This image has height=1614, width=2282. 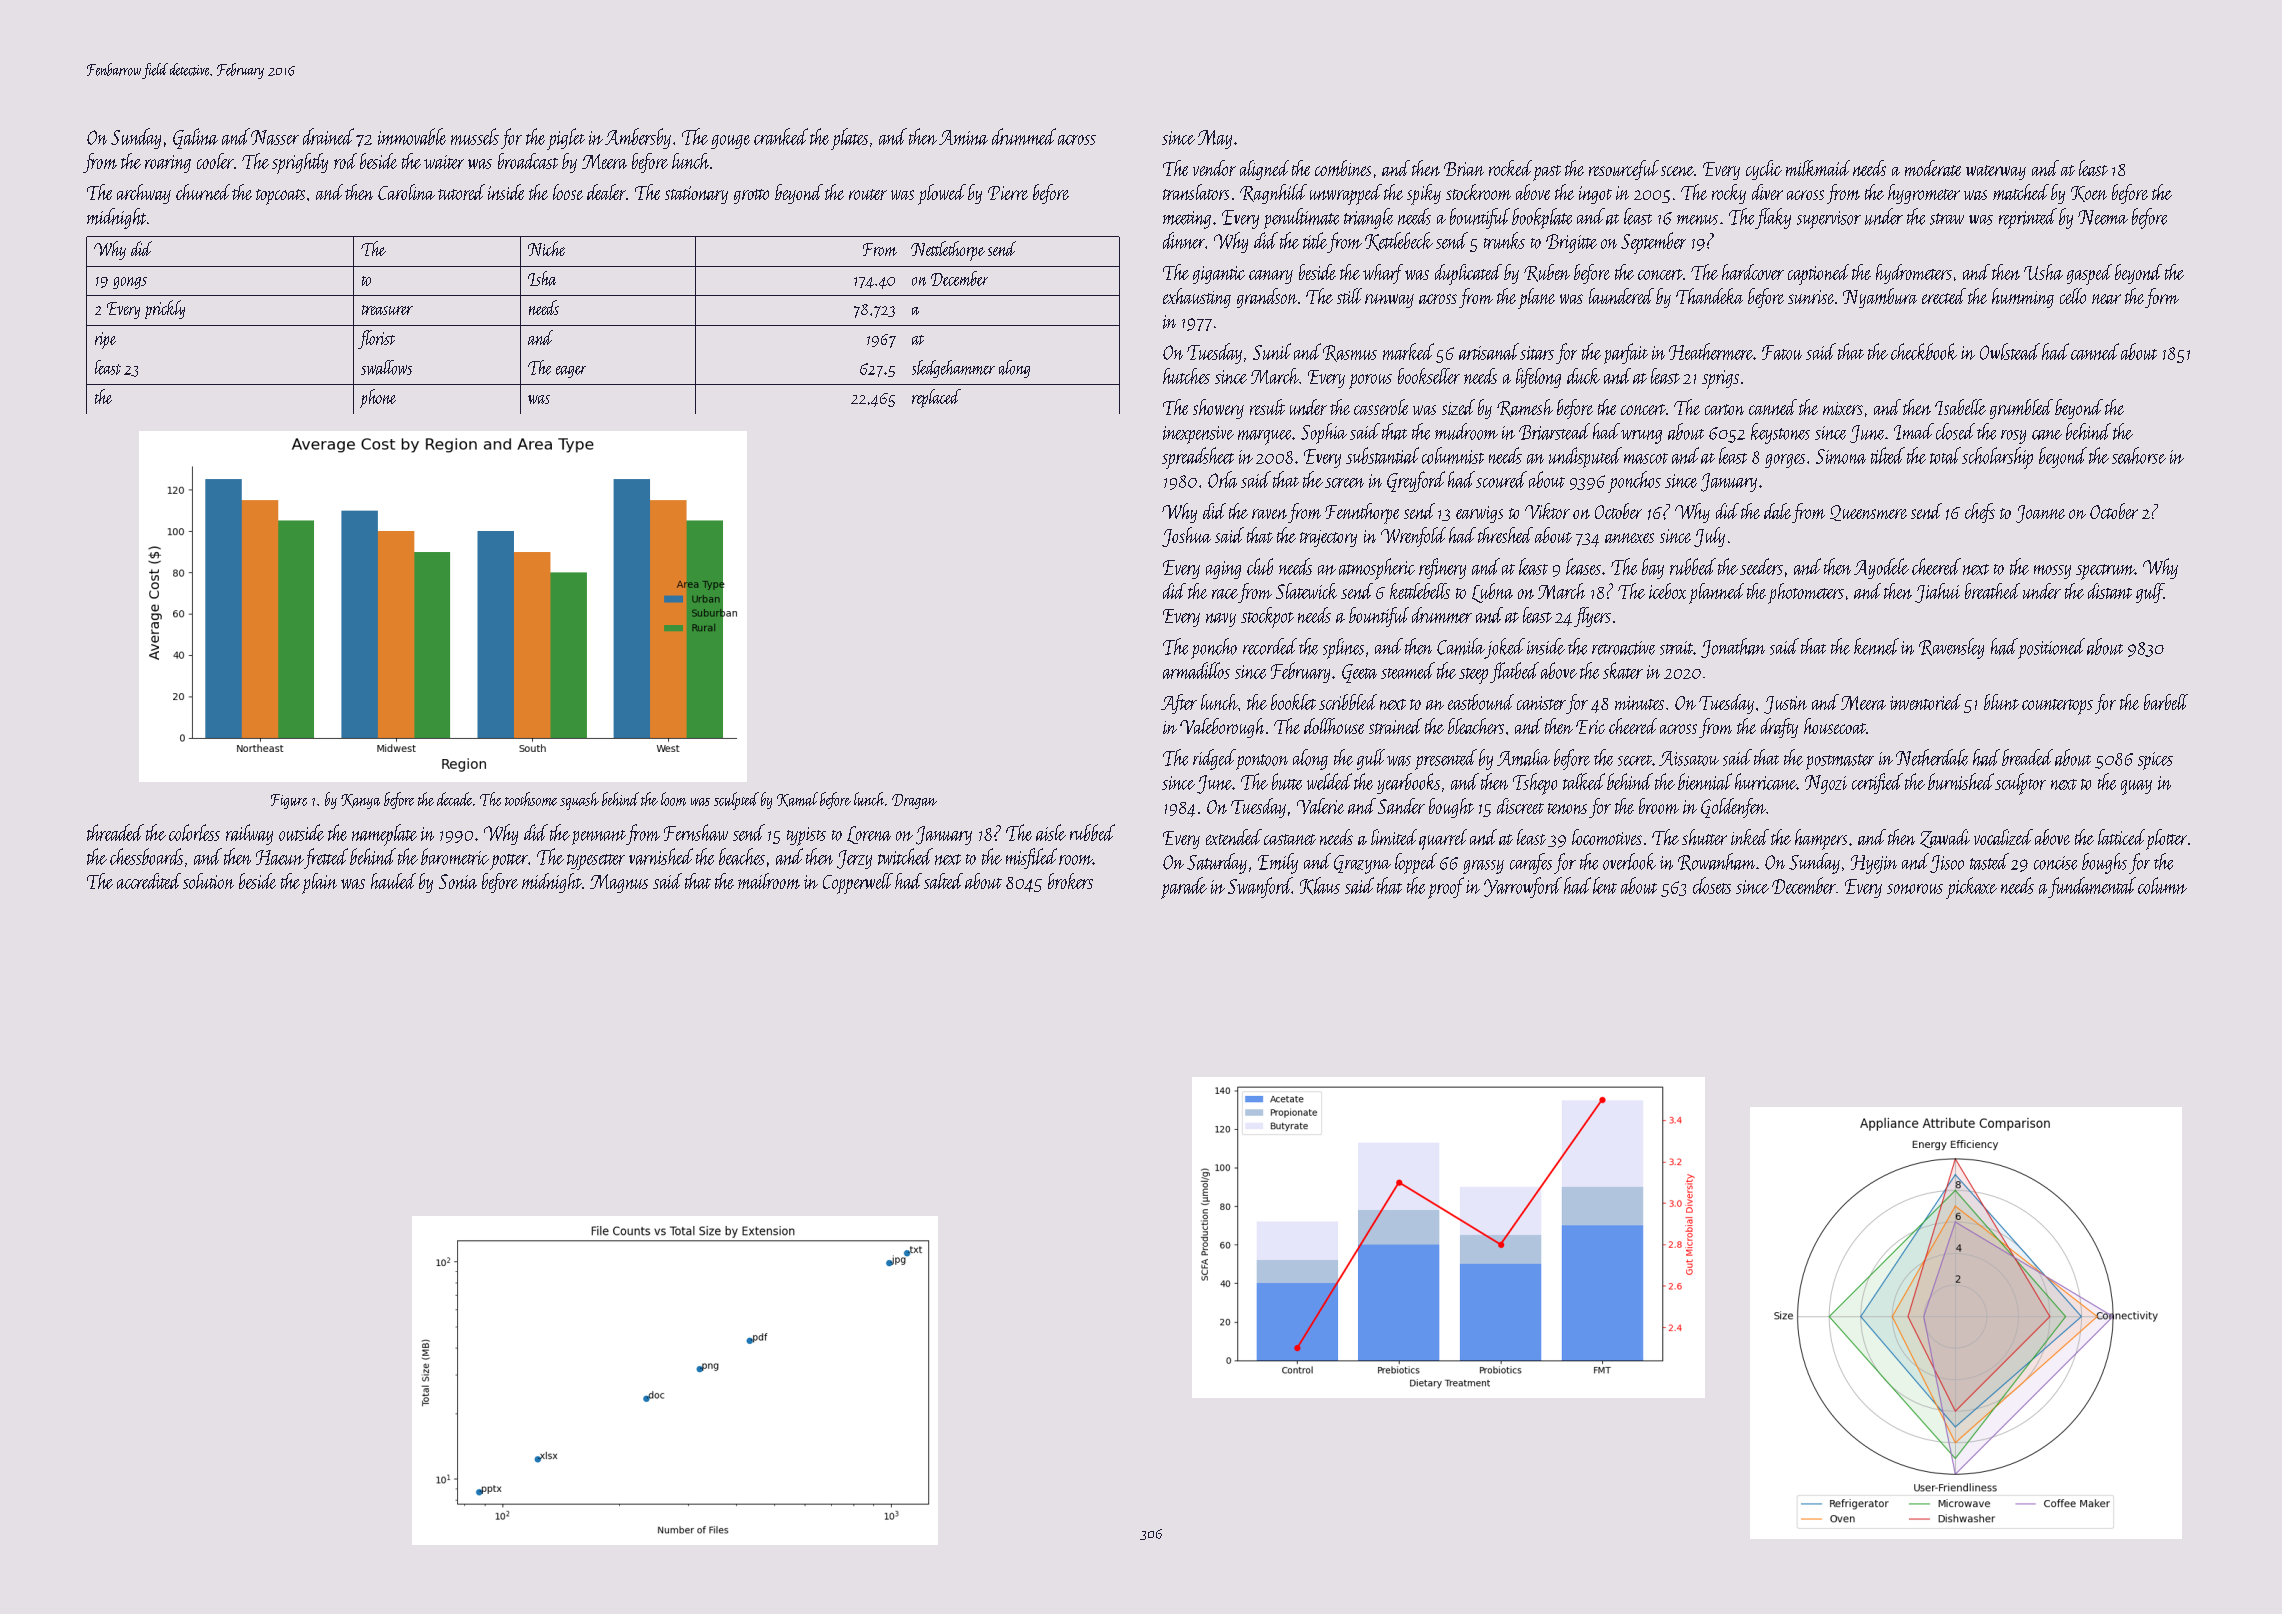 I want to click on Joanne, so click(x=2040, y=514).
